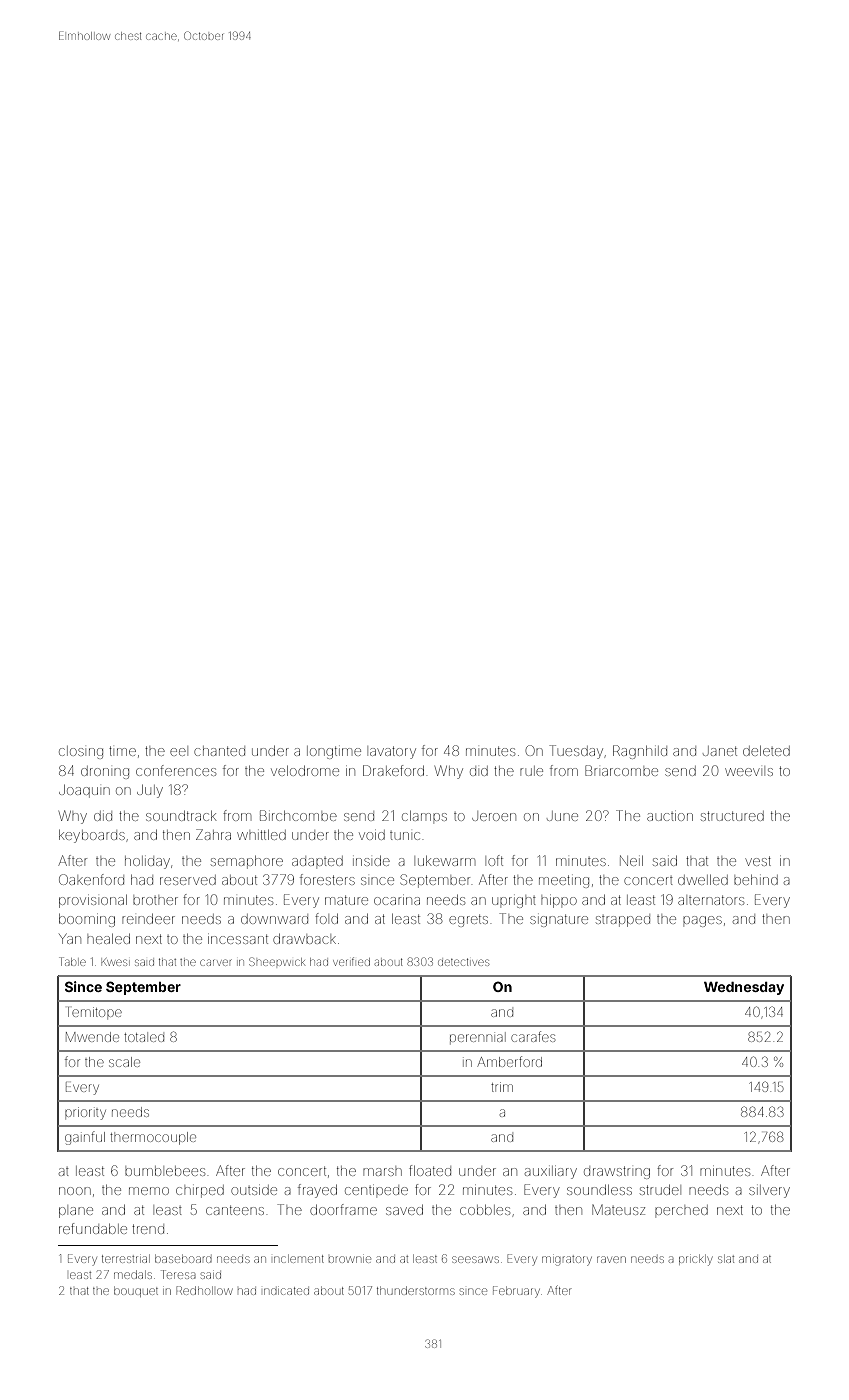 Image resolution: width=849 pixels, height=1400 pixels. I want to click on lavatory, so click(393, 752).
